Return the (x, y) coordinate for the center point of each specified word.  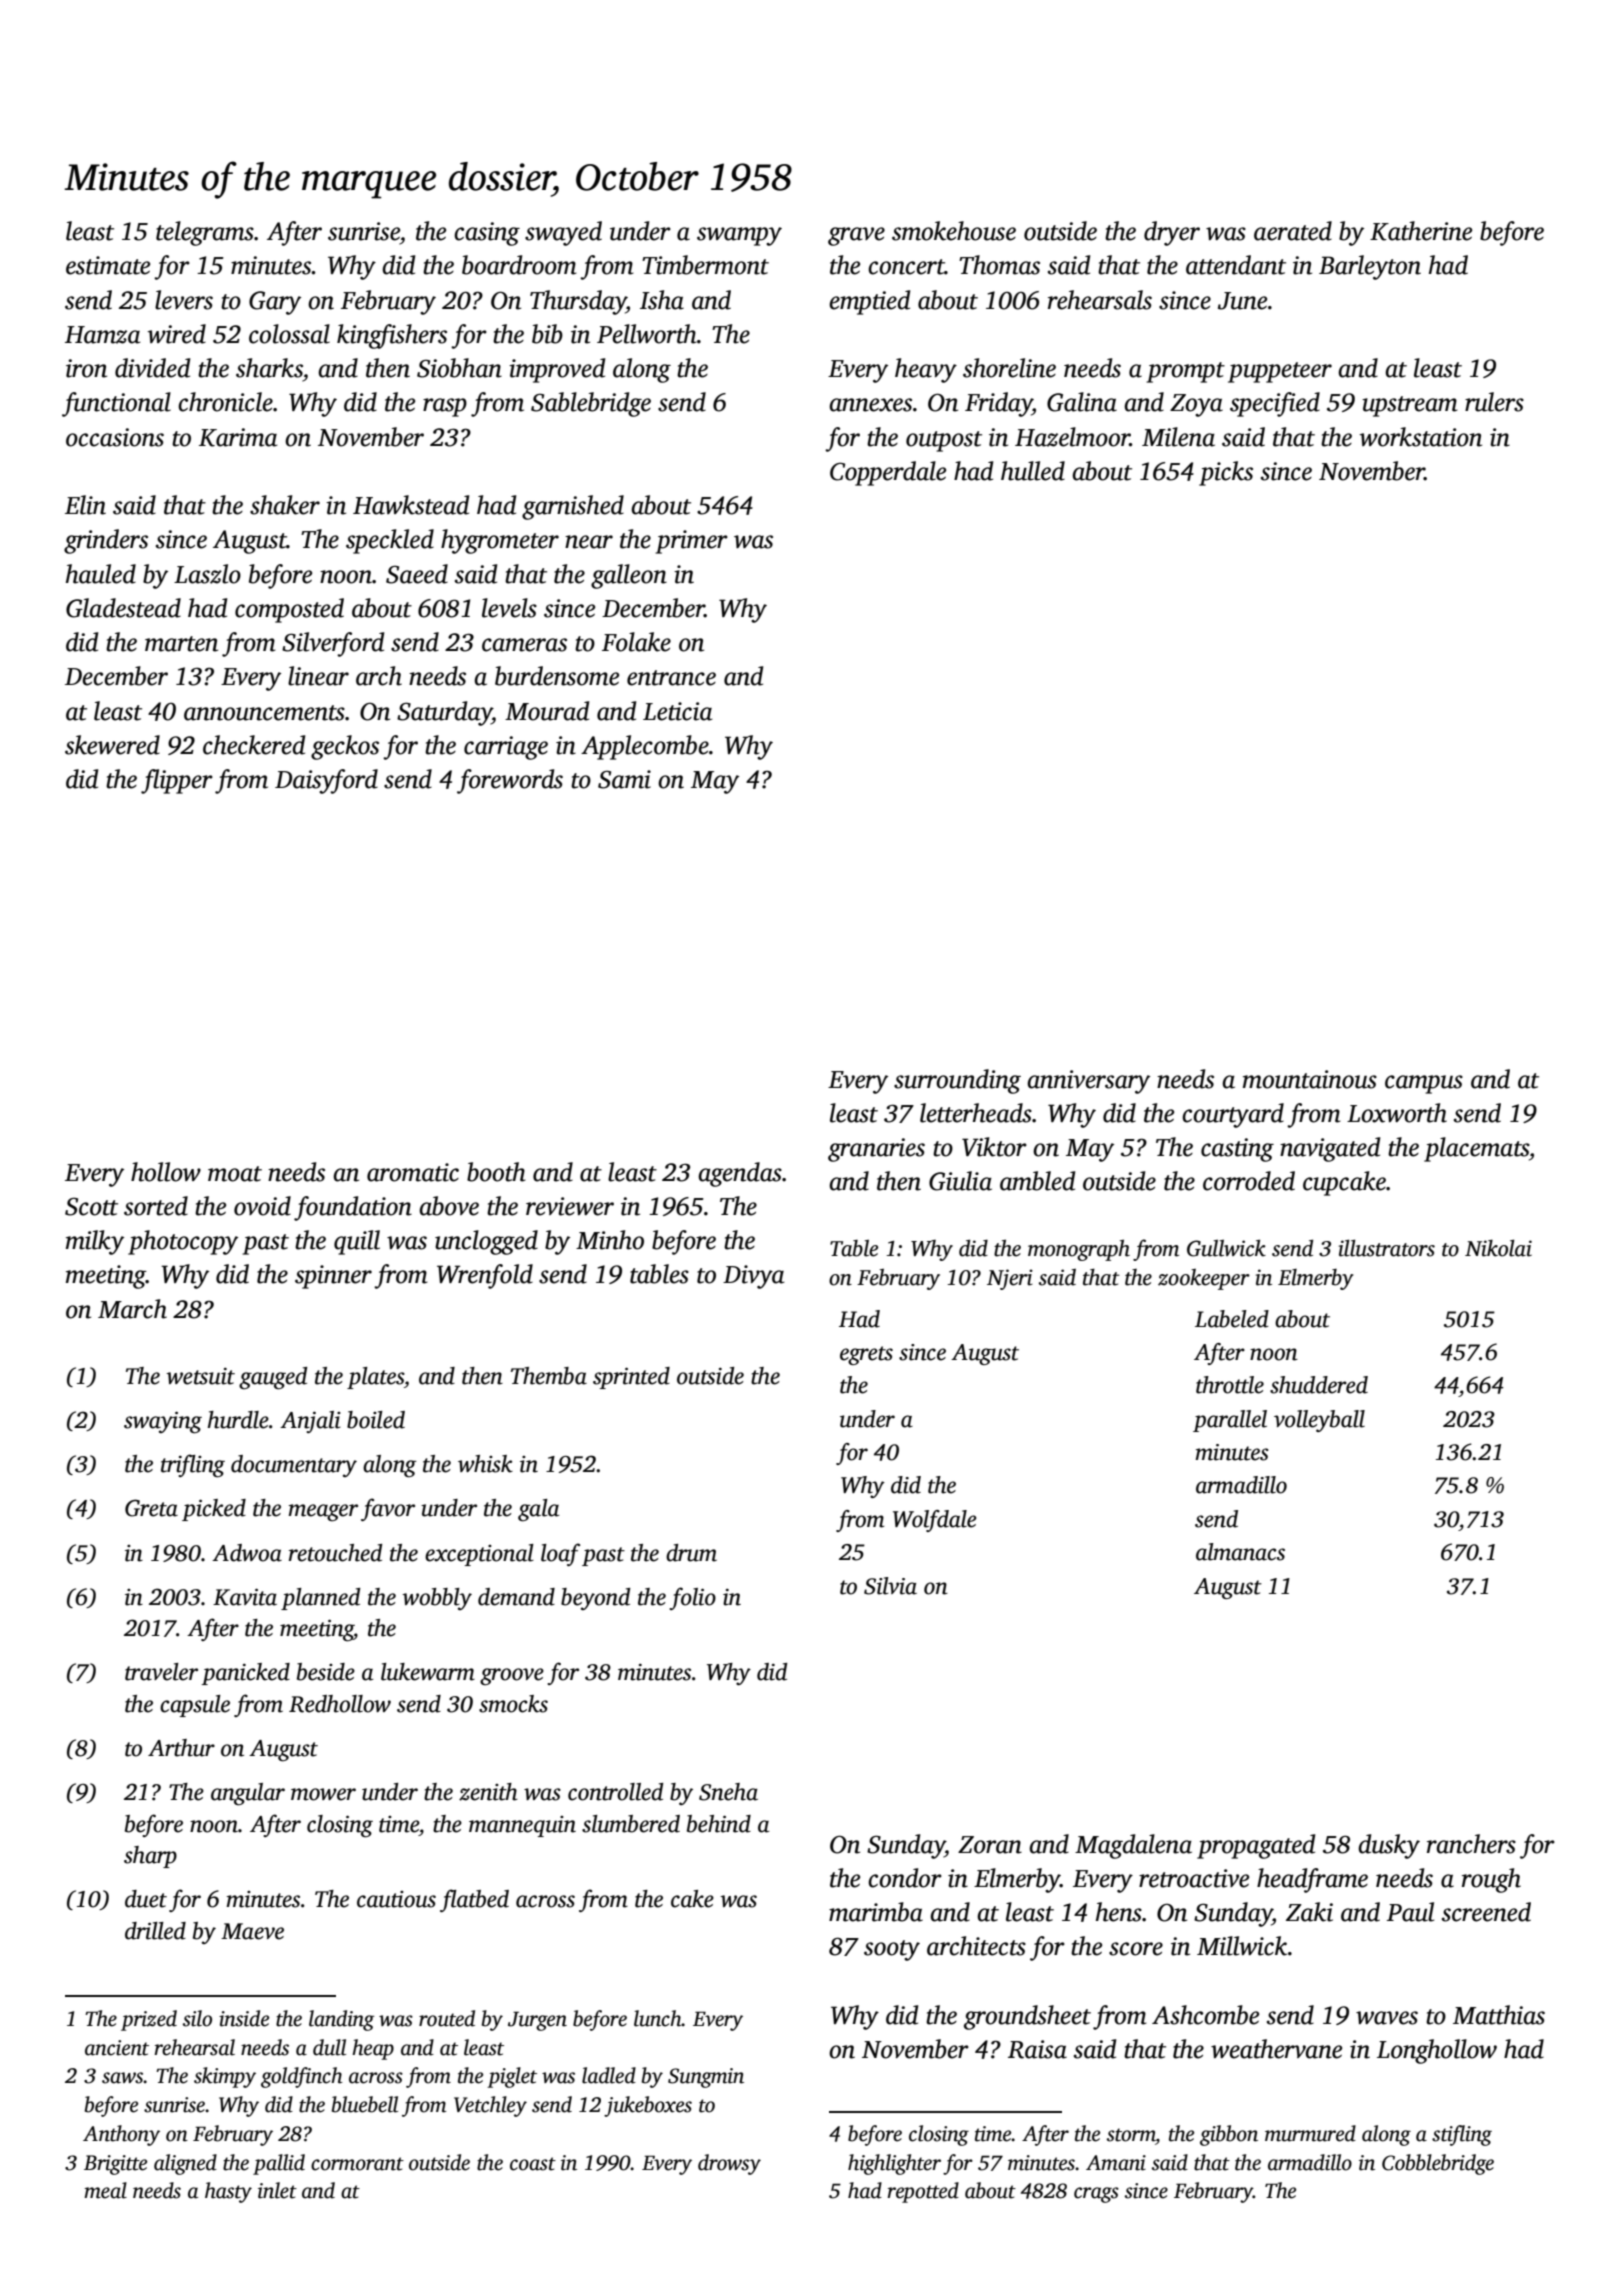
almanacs (1240, 1552)
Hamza (103, 335)
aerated (1293, 231)
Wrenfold (485, 1276)
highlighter (894, 2164)
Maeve (252, 1931)
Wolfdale (934, 1521)
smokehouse (954, 231)
